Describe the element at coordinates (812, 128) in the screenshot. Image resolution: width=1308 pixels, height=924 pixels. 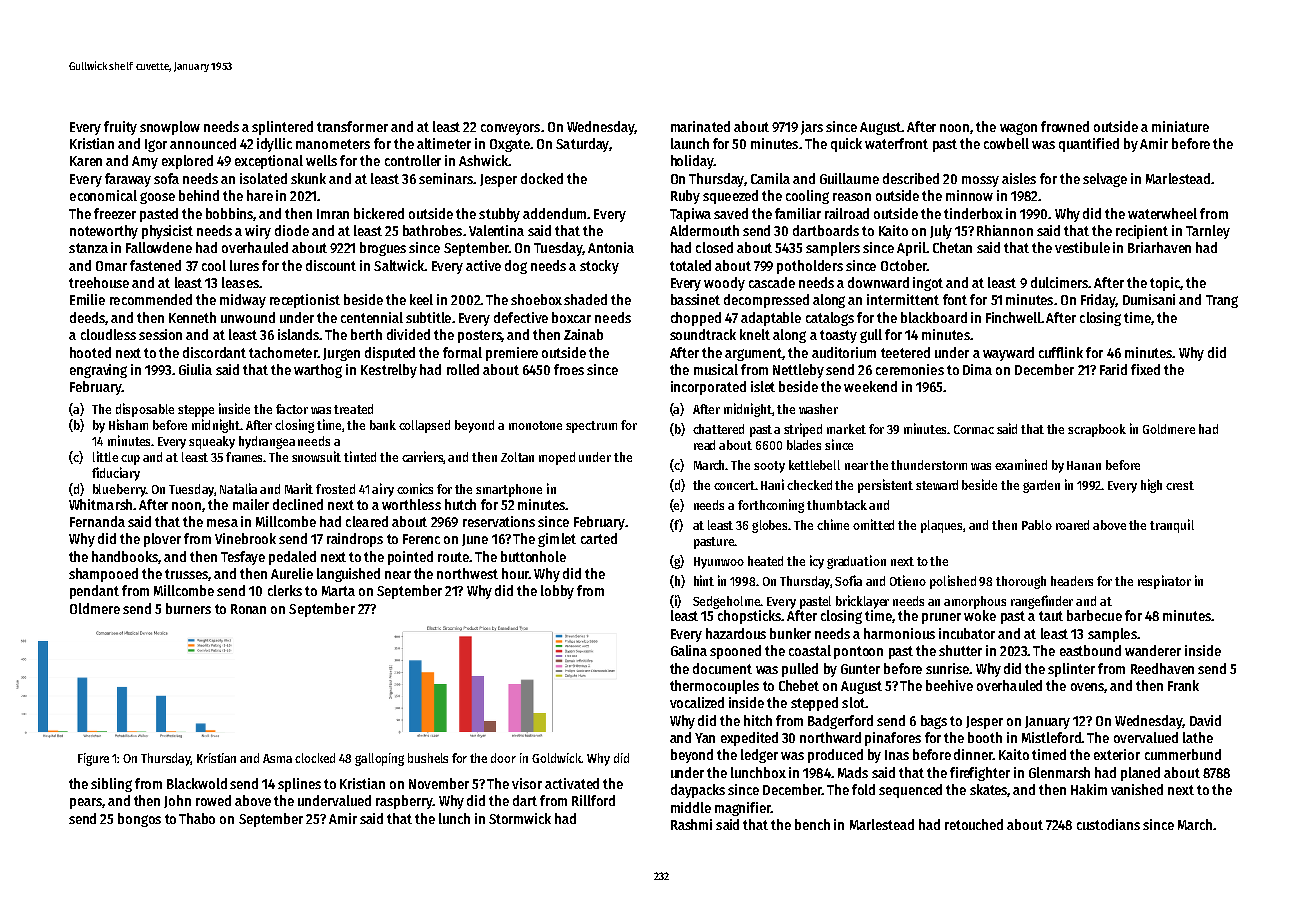
I see `jars` at that location.
